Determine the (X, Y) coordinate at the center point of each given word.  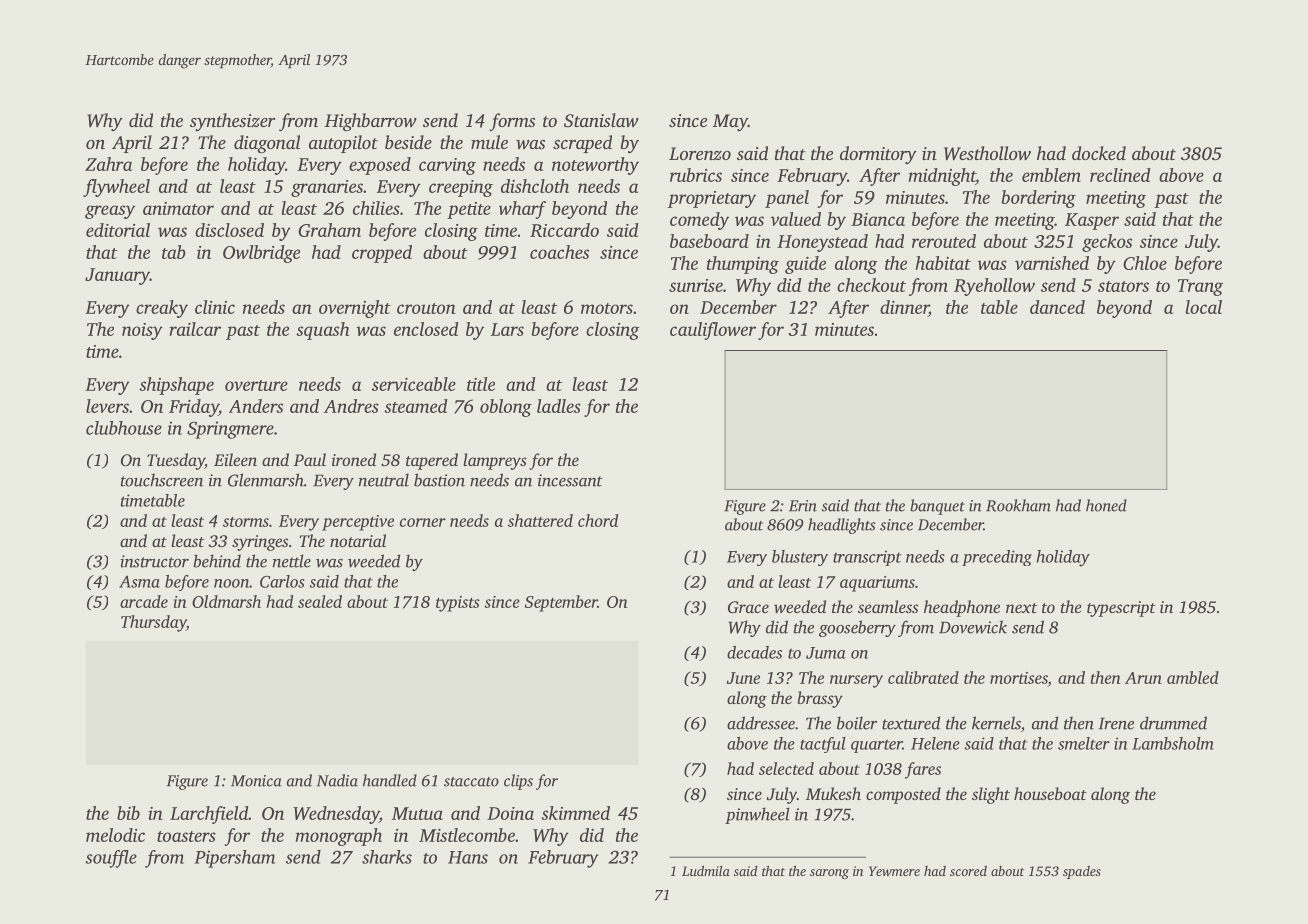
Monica (256, 781)
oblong (506, 408)
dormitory (878, 155)
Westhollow (987, 153)
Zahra (108, 164)
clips (518, 782)
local (1204, 307)
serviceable (414, 384)
